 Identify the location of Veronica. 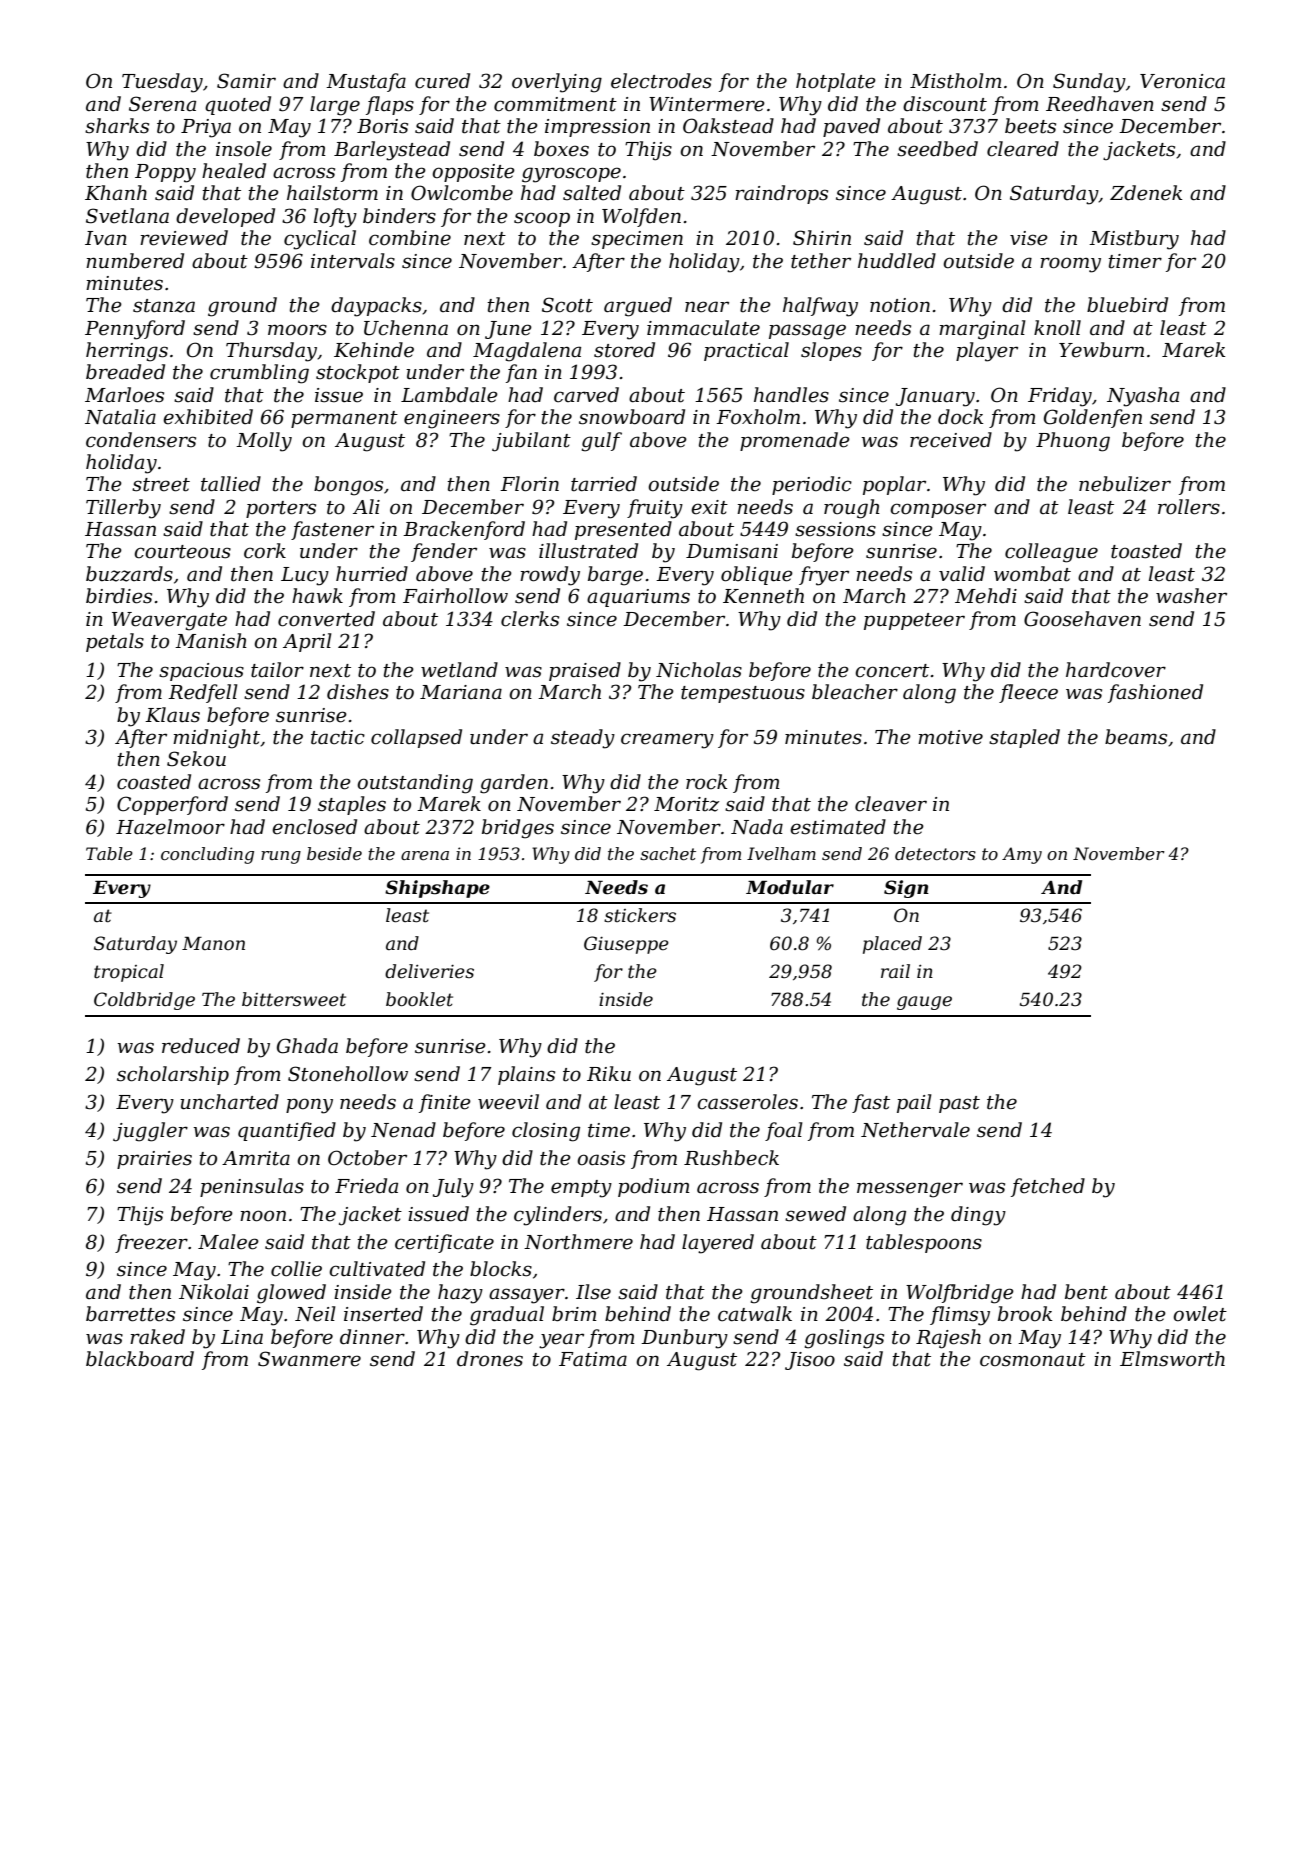
(1182, 81).
